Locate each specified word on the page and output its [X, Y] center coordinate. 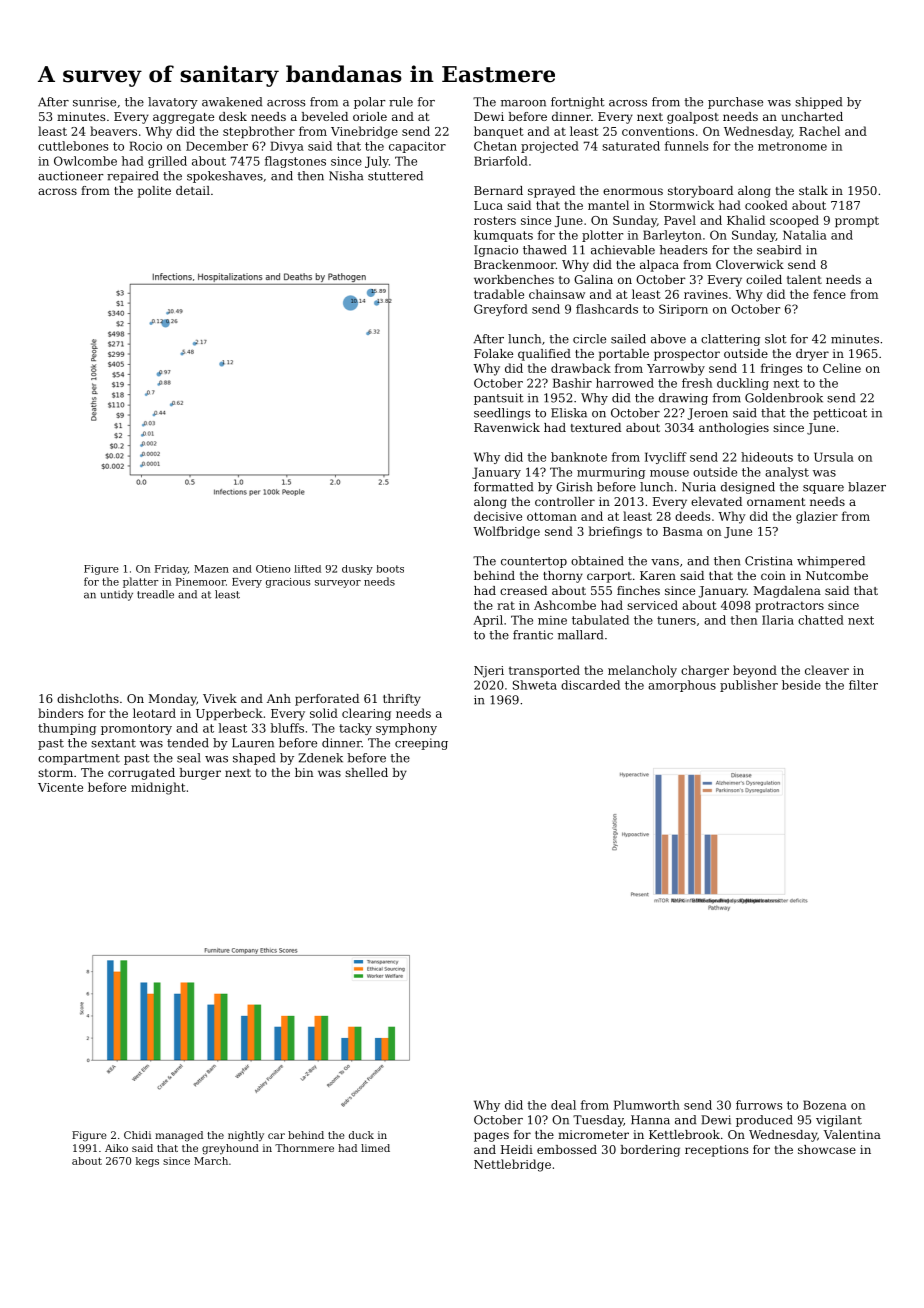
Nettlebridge [512, 1165]
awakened [232, 102]
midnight [158, 788]
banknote [579, 457]
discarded [590, 685]
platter [140, 582]
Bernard [498, 190]
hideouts [767, 457]
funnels [687, 146]
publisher [749, 686]
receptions [716, 1151]
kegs [147, 1162]
